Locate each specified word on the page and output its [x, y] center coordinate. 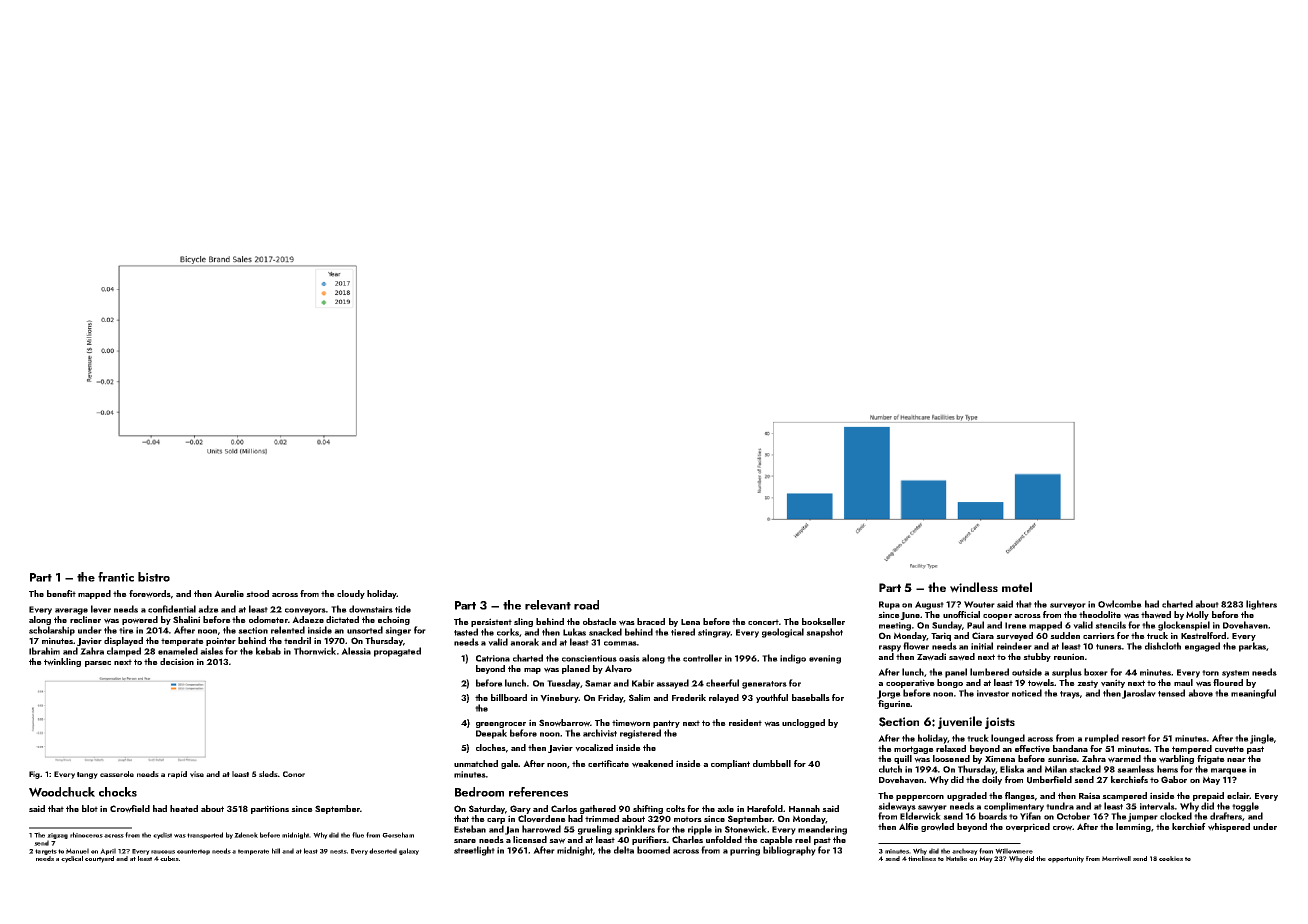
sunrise [1062, 758]
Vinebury [559, 698]
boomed [653, 850]
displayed [123, 641]
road [586, 605]
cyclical [72, 859]
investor [993, 693]
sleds [268, 774]
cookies [1171, 858]
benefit [61, 593]
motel [1017, 587]
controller [702, 658]
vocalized [594, 748]
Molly [1197, 615]
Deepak [491, 734]
